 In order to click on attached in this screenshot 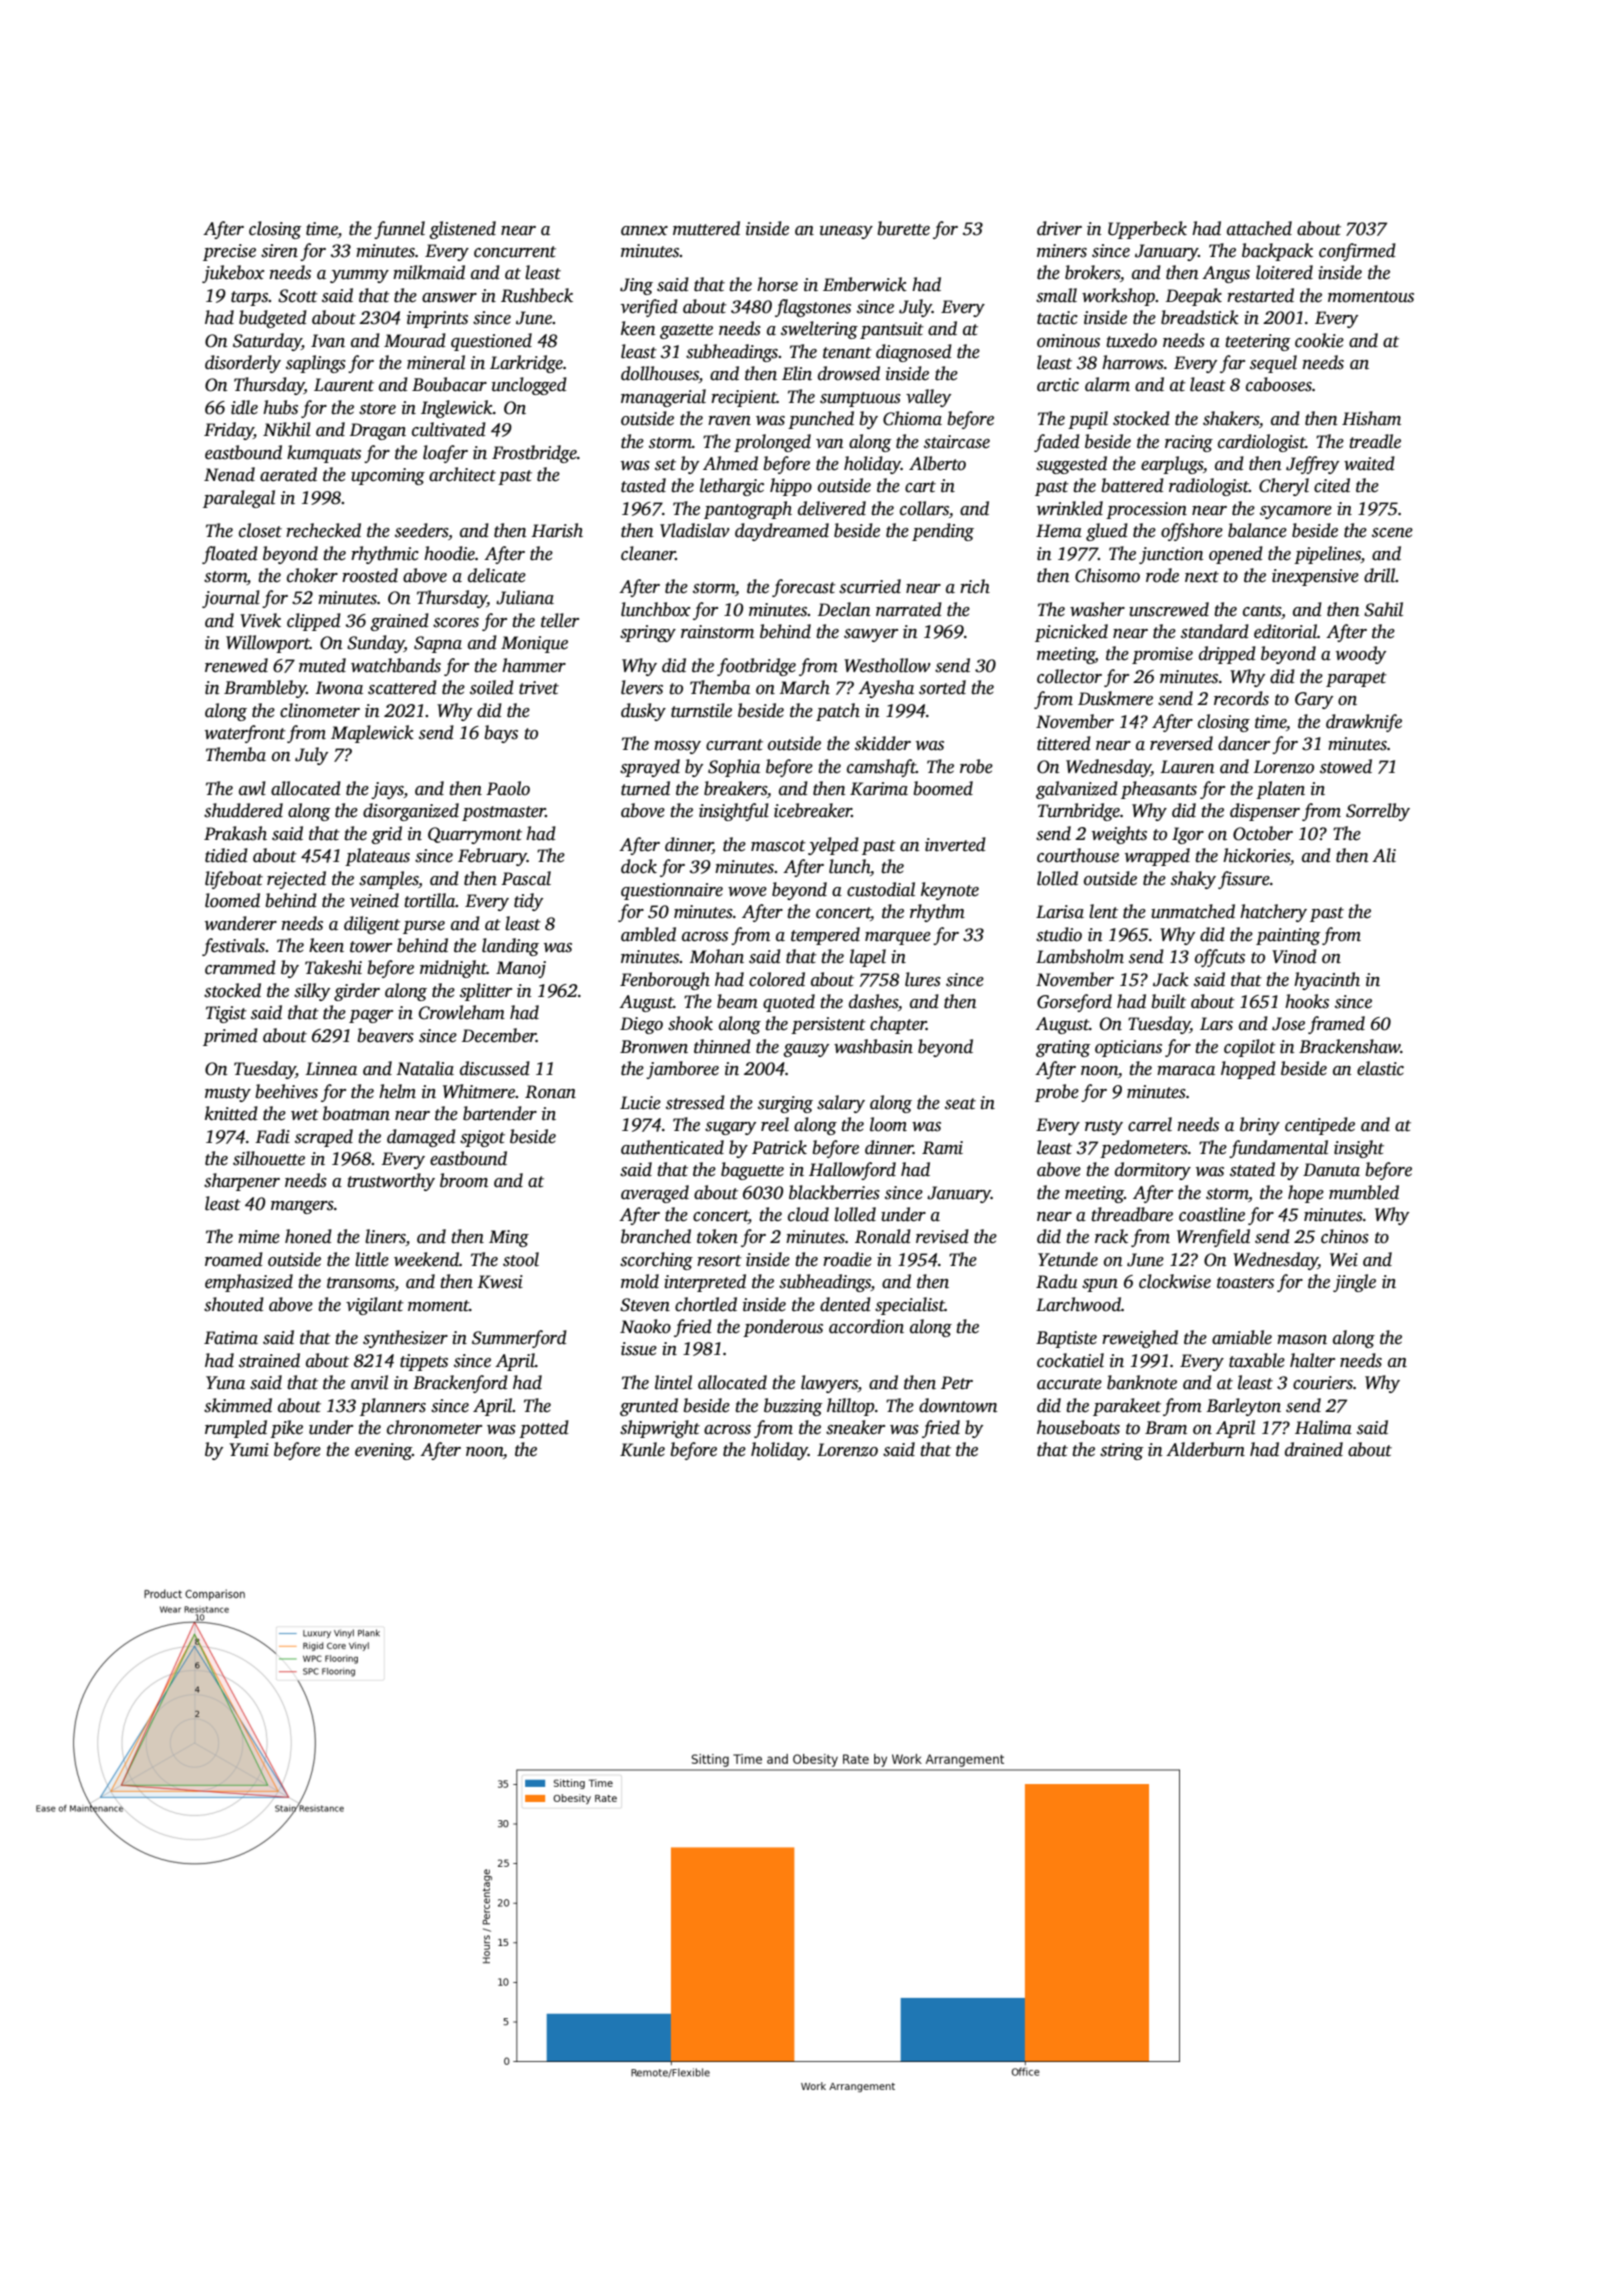, I will do `click(1259, 228)`.
